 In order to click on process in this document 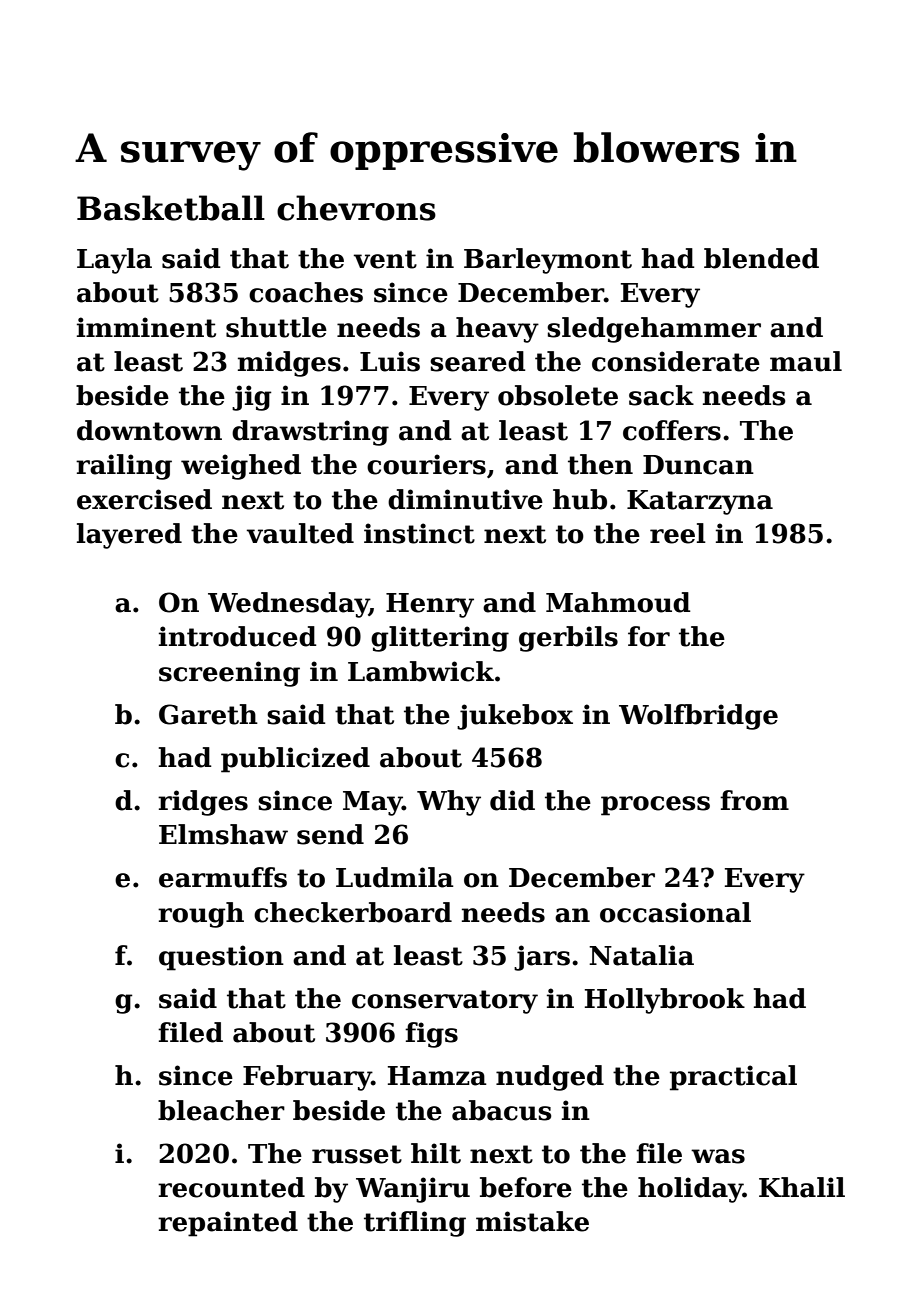, I will do `click(655, 806)`.
